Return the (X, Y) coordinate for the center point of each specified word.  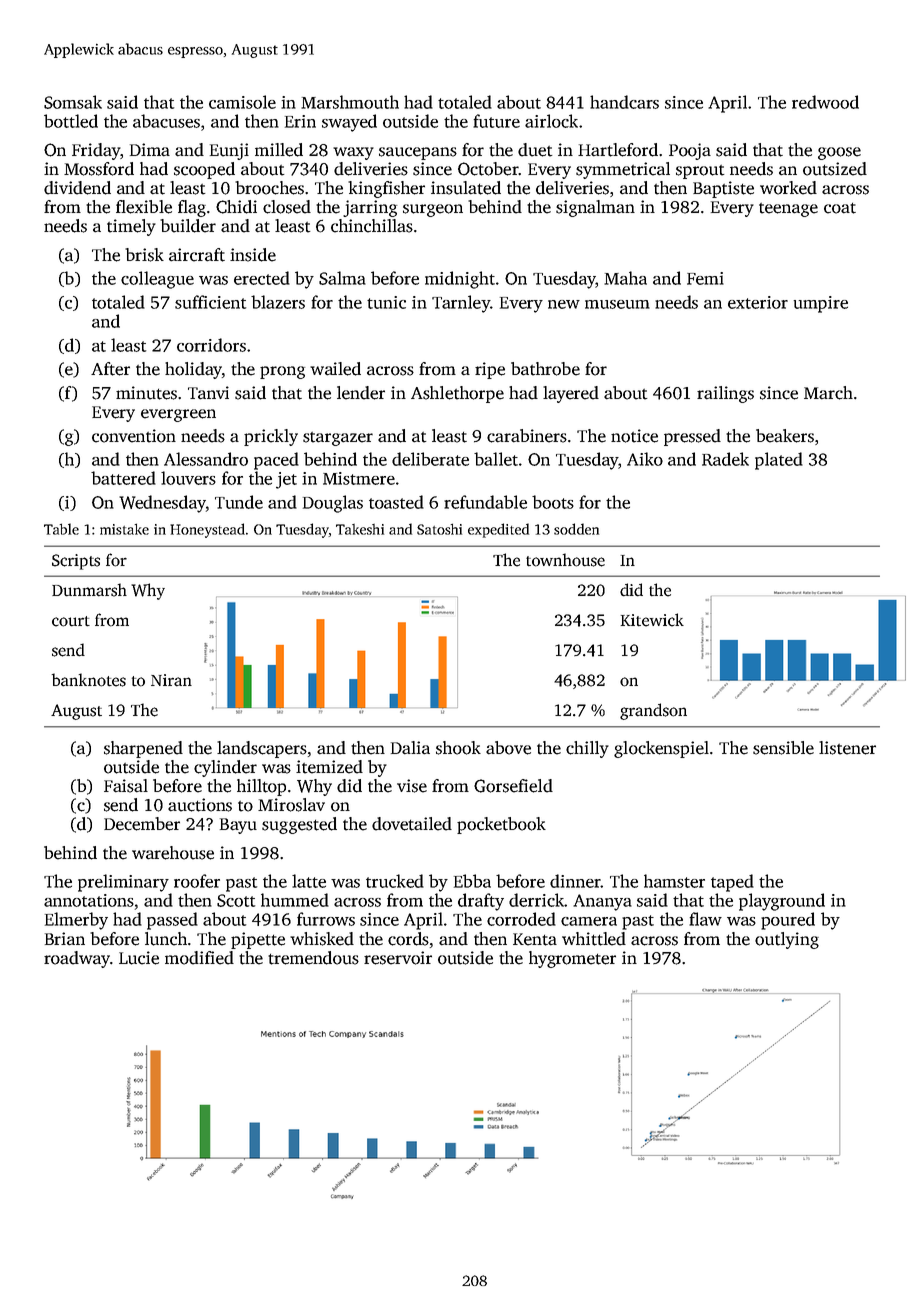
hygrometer (572, 959)
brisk (144, 255)
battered (123, 478)
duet (535, 150)
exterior (758, 302)
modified (199, 958)
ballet (496, 459)
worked (788, 188)
